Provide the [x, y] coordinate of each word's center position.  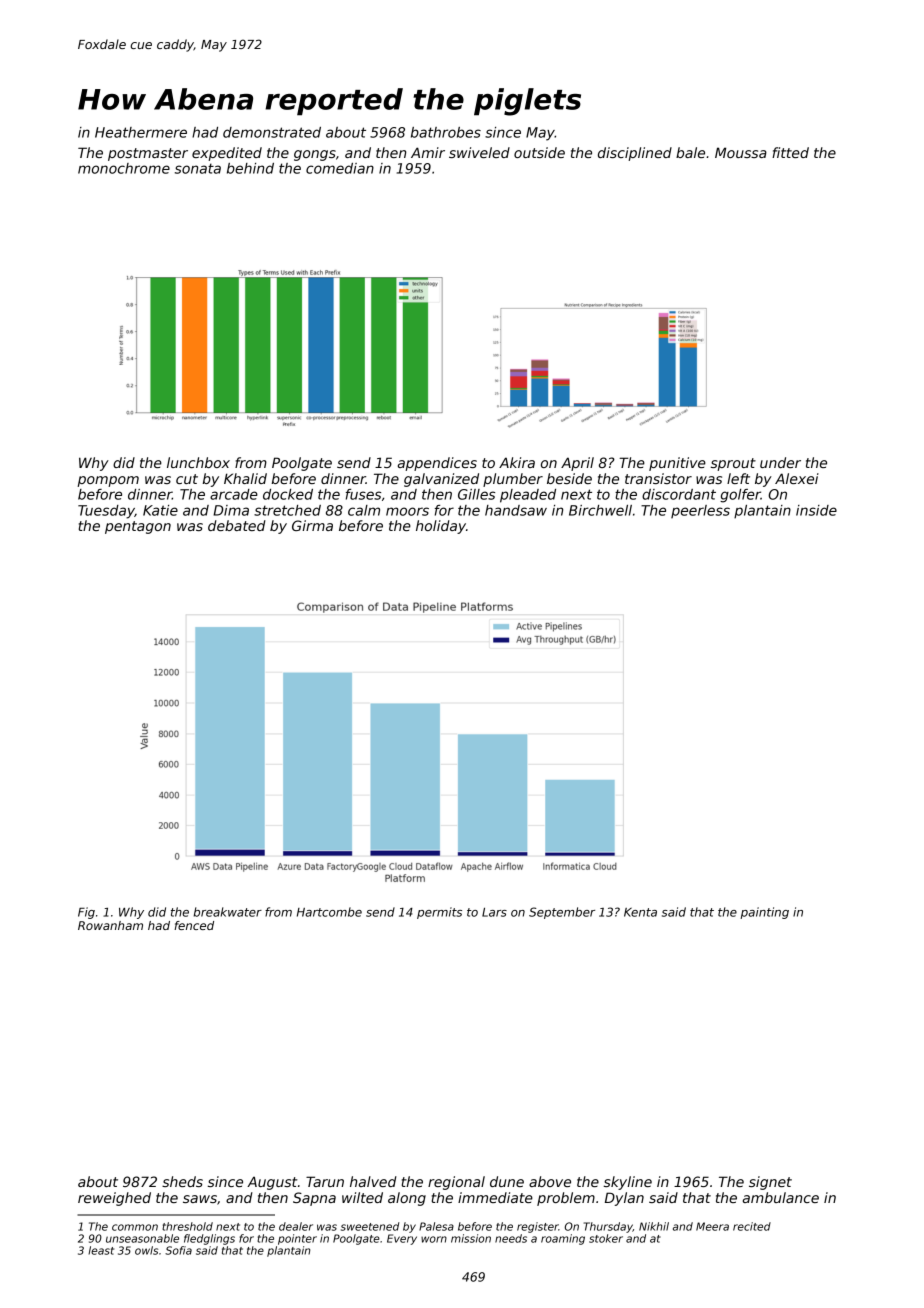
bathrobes [446, 132]
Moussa [741, 152]
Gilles [476, 494]
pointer [297, 1239]
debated [237, 525]
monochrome [124, 168]
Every [402, 1239]
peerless [700, 511]
